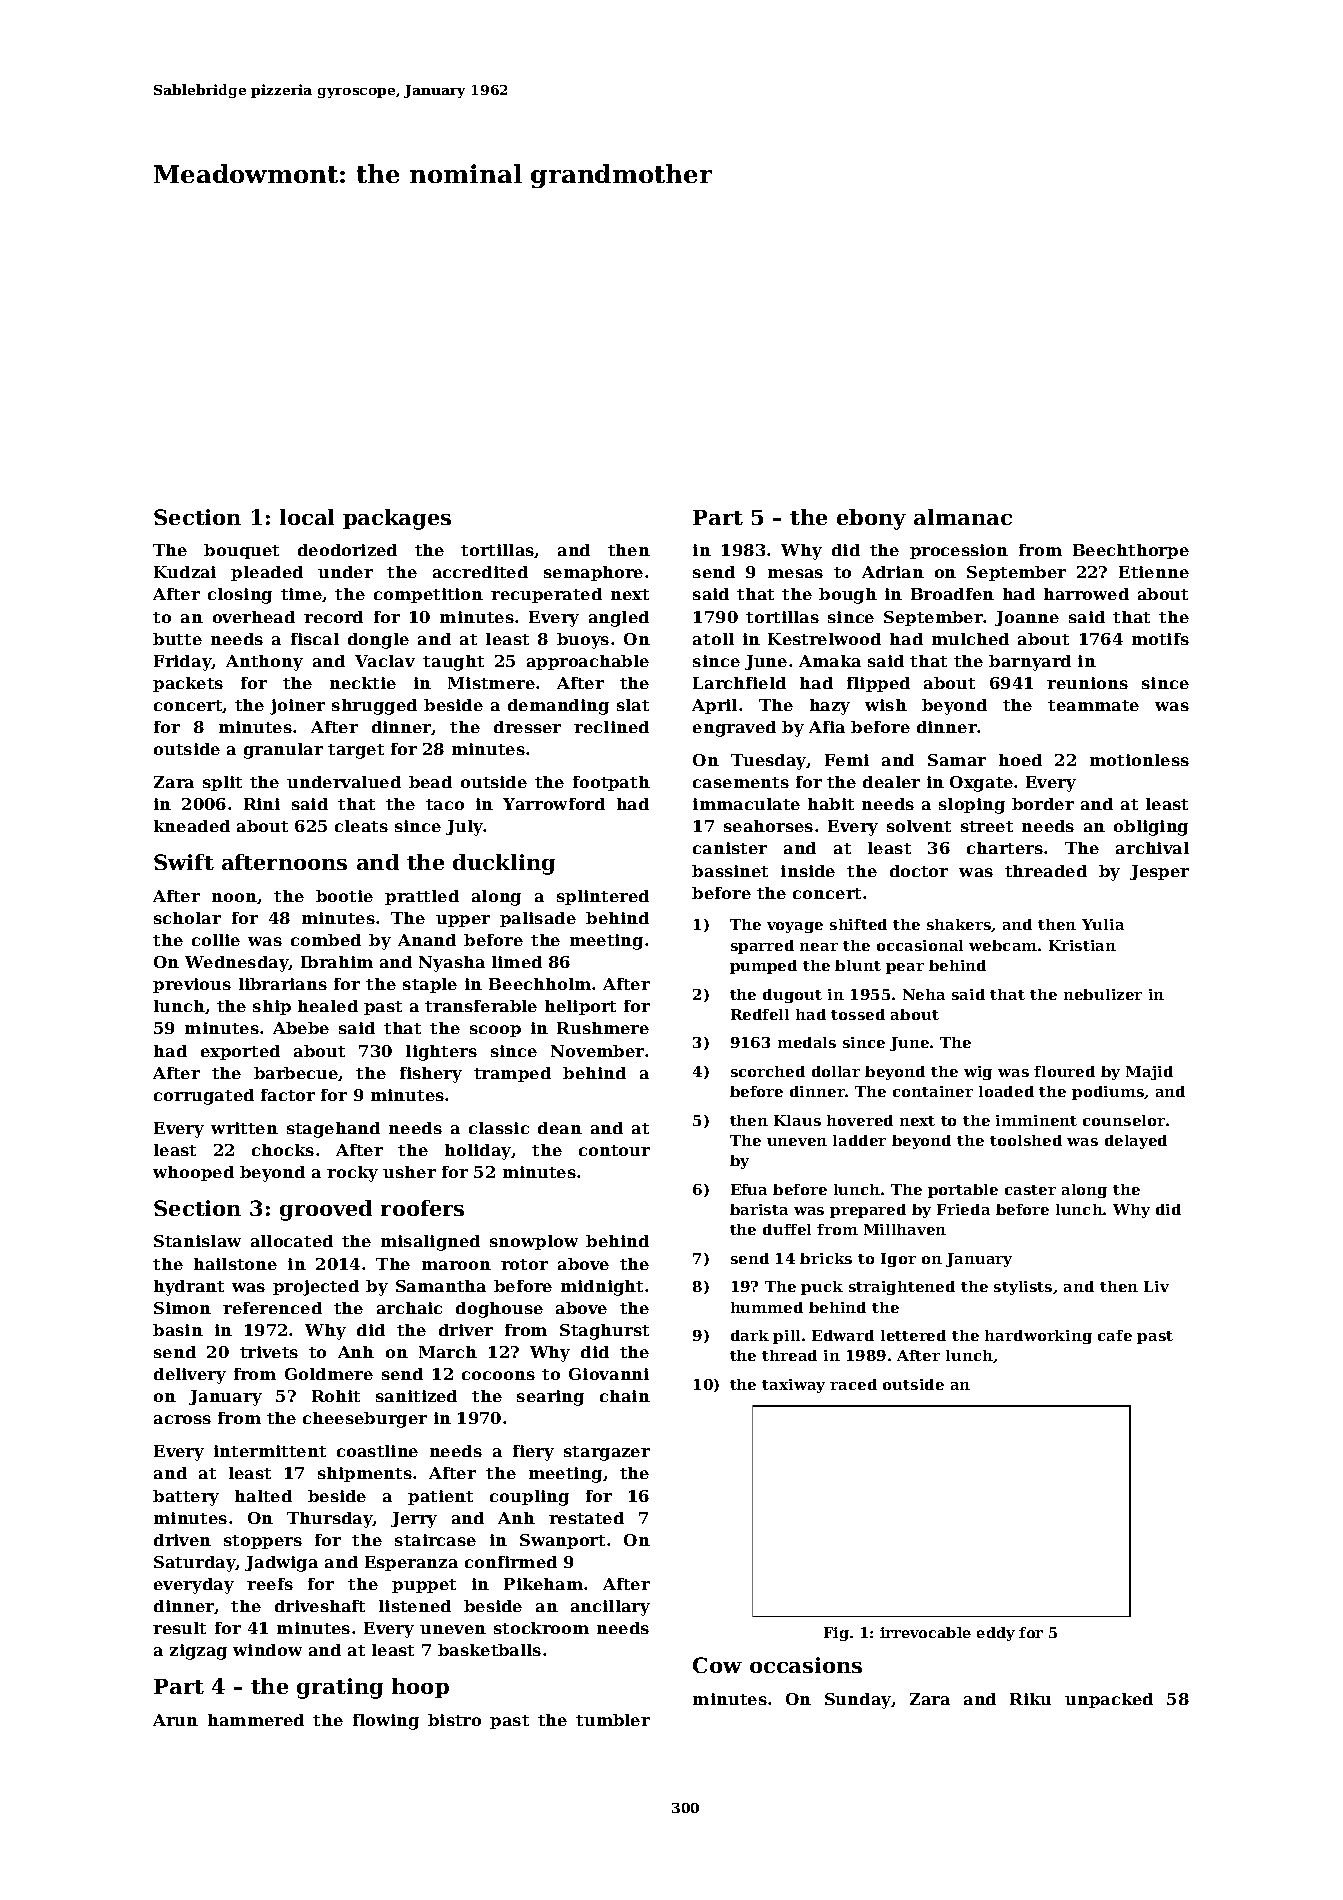 This screenshot has height=1900, width=1343. I want to click on stargazer, so click(607, 1453).
